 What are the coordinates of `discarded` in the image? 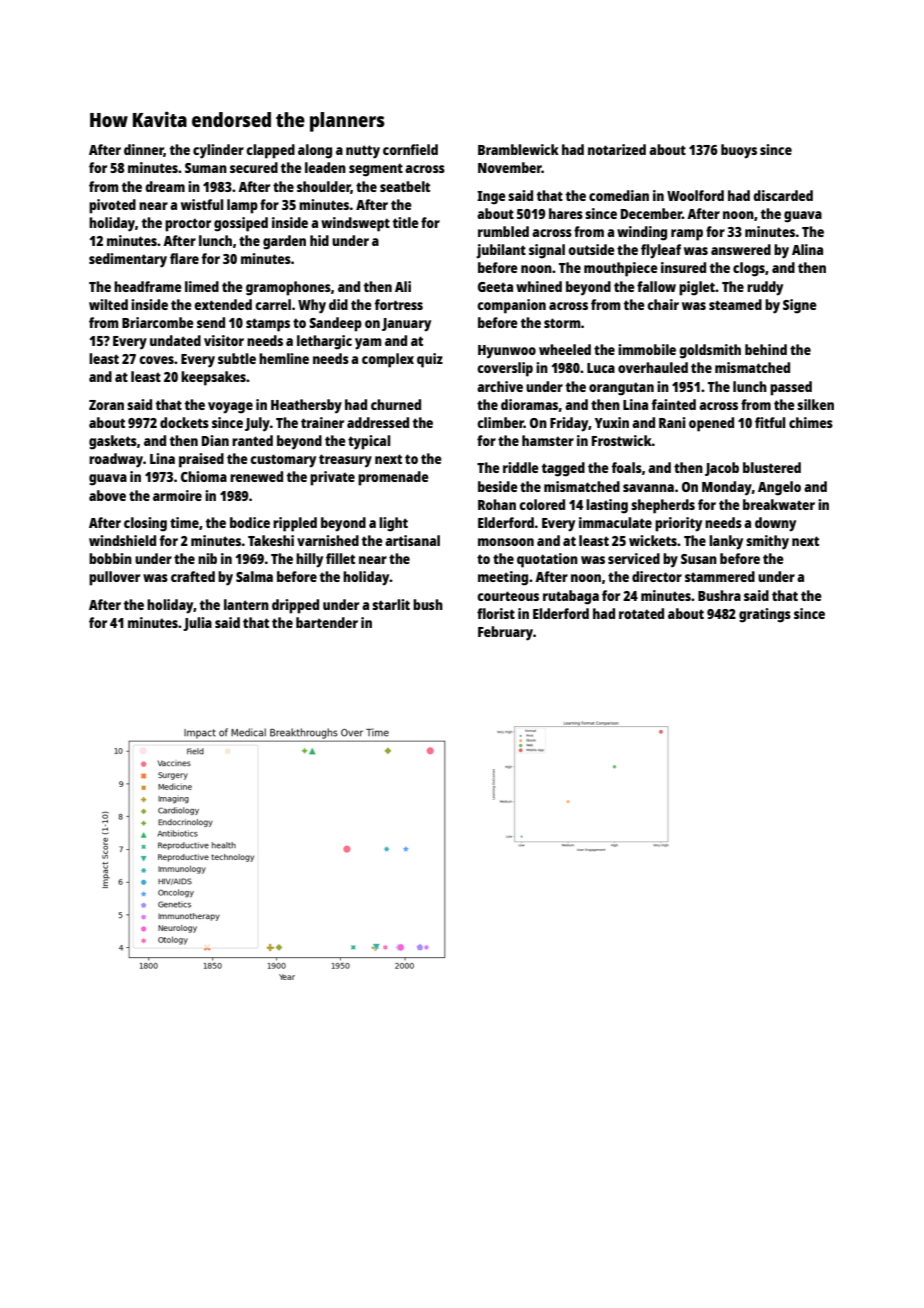 It's located at (783, 195).
